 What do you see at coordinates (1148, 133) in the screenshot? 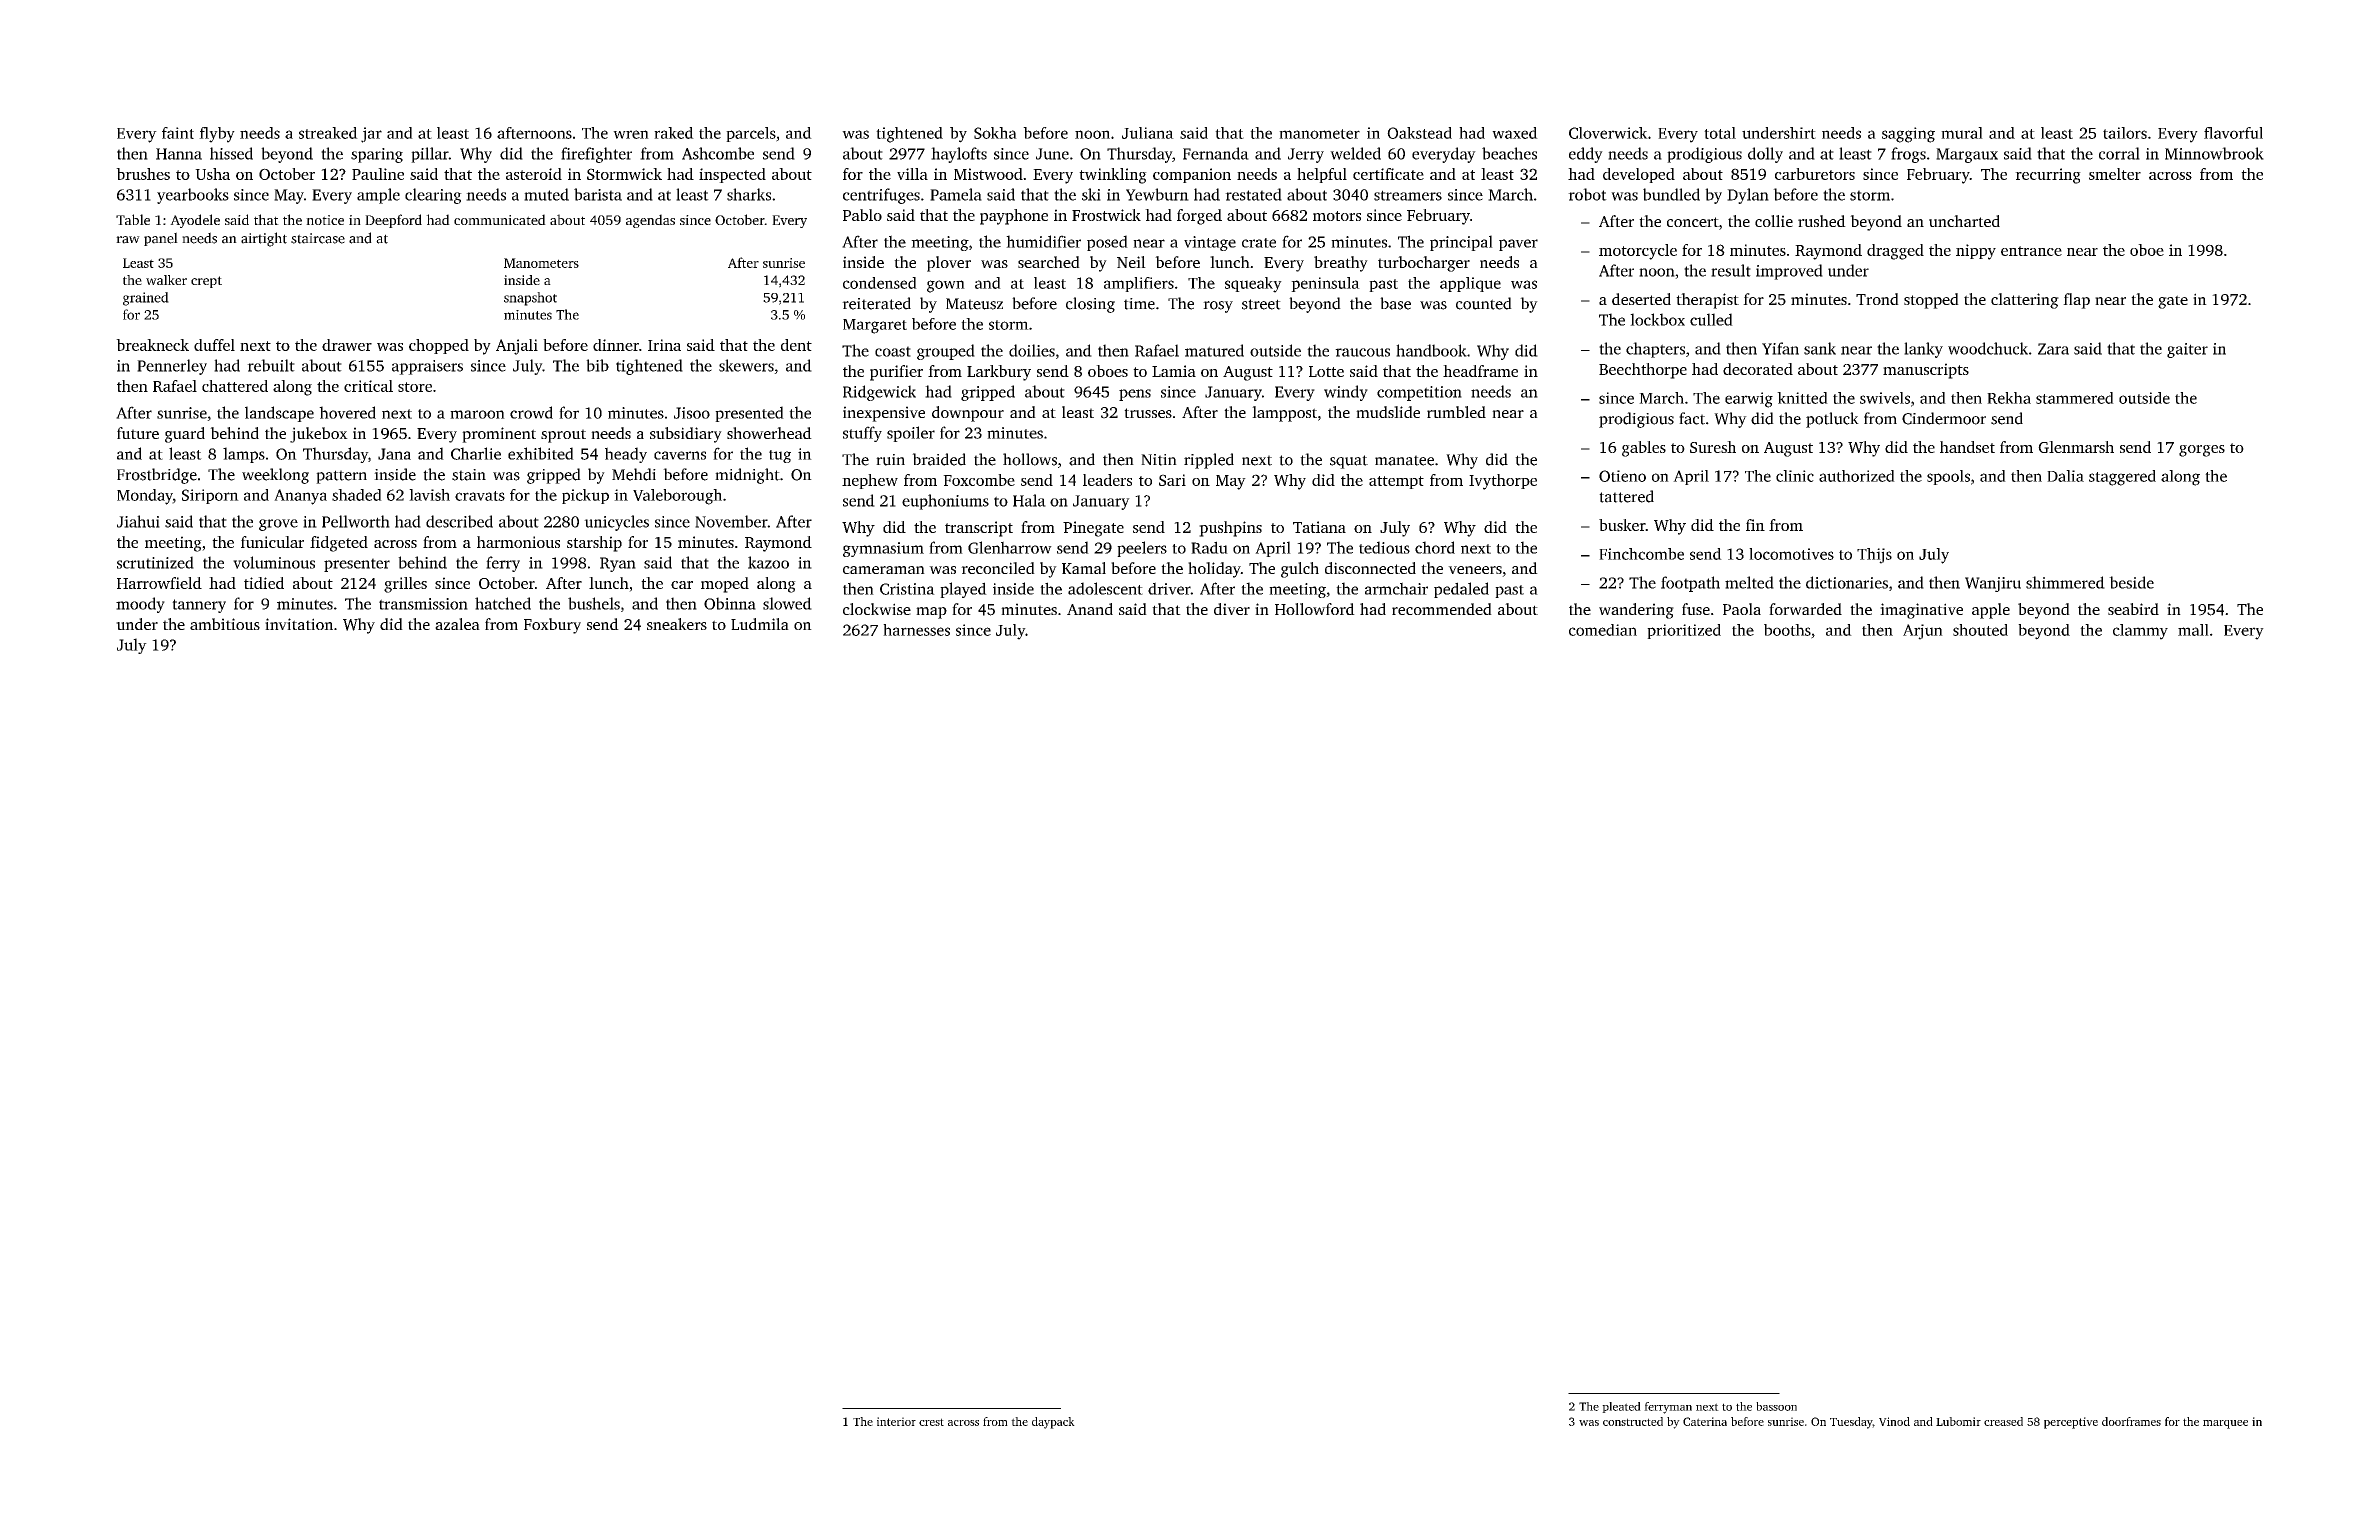
I see `Juliana` at bounding box center [1148, 133].
